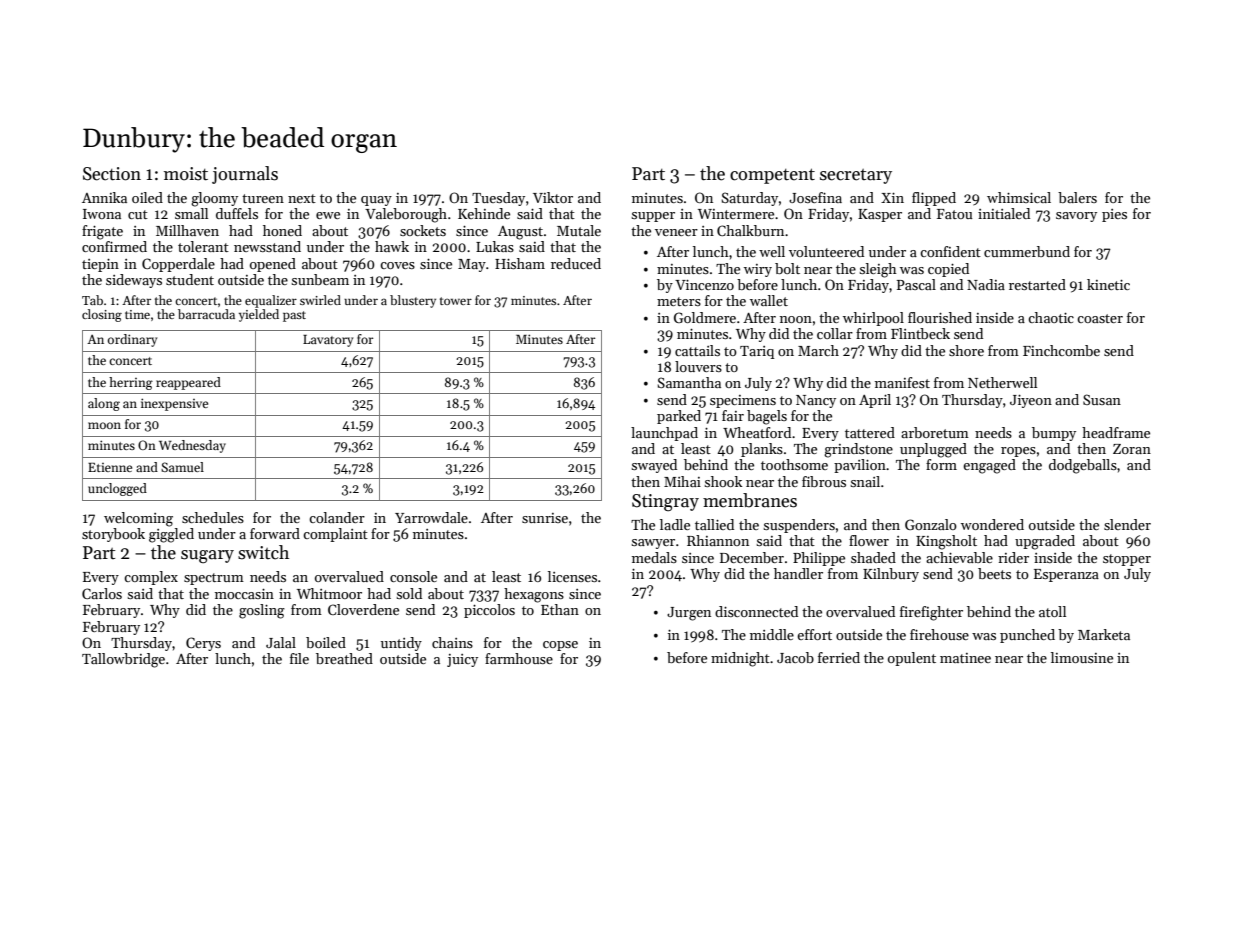 This screenshot has width=1233, height=952. Describe the element at coordinates (192, 446) in the screenshot. I see `Wednesday` at that location.
